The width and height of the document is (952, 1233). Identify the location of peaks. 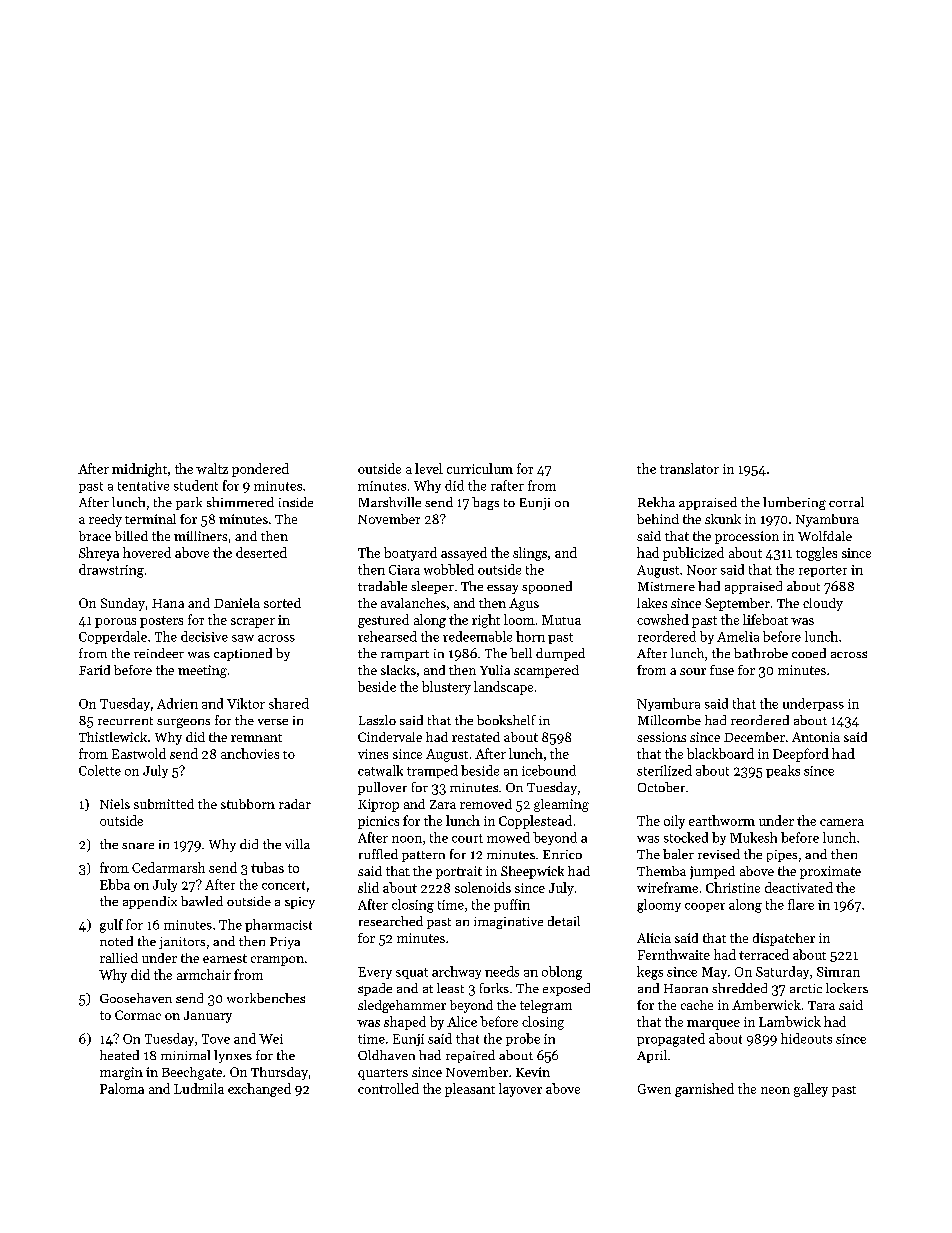
(783, 771).
